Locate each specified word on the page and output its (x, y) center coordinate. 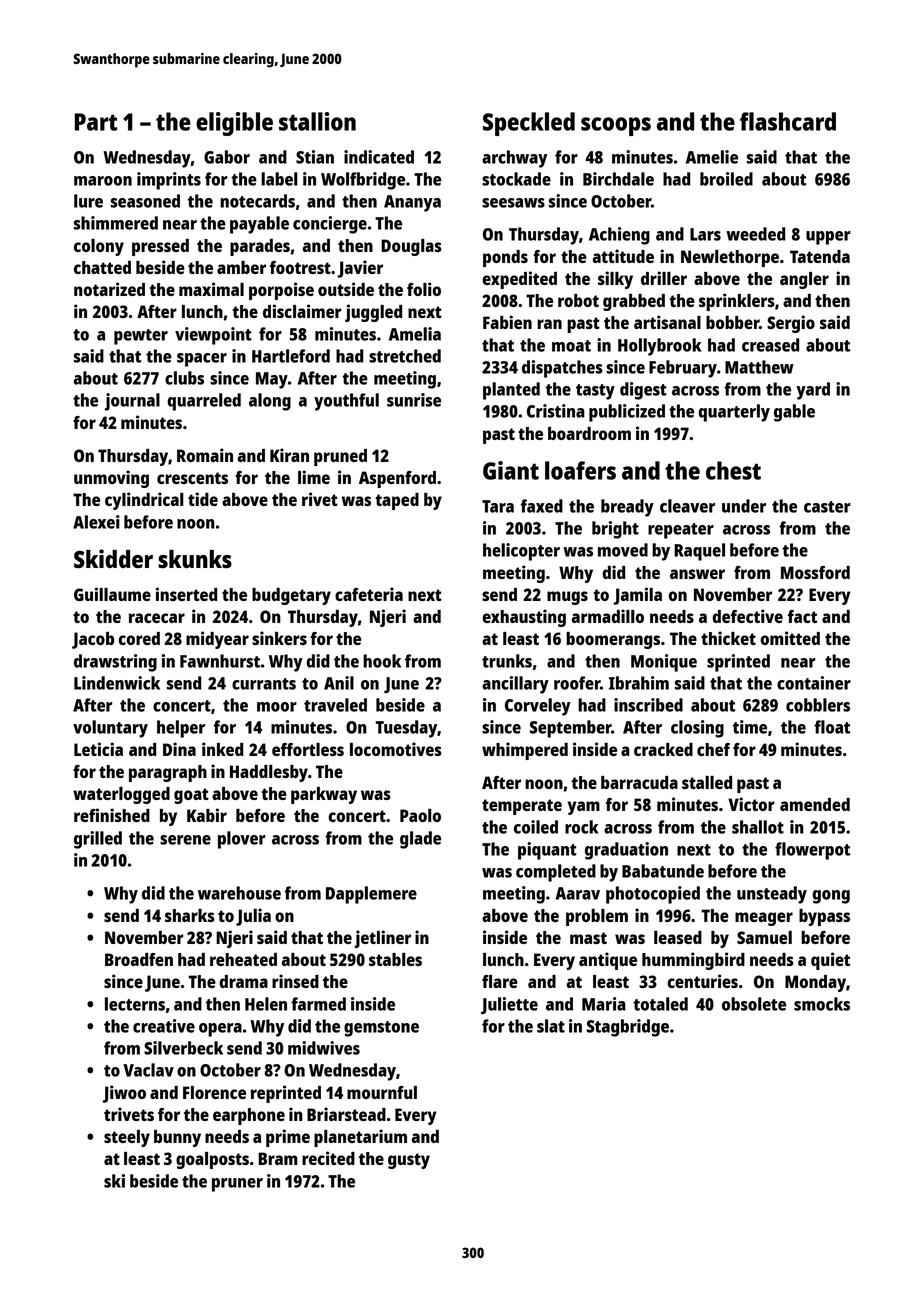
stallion (317, 121)
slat (551, 1026)
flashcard (788, 121)
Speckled (529, 124)
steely (127, 1138)
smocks (822, 1004)
